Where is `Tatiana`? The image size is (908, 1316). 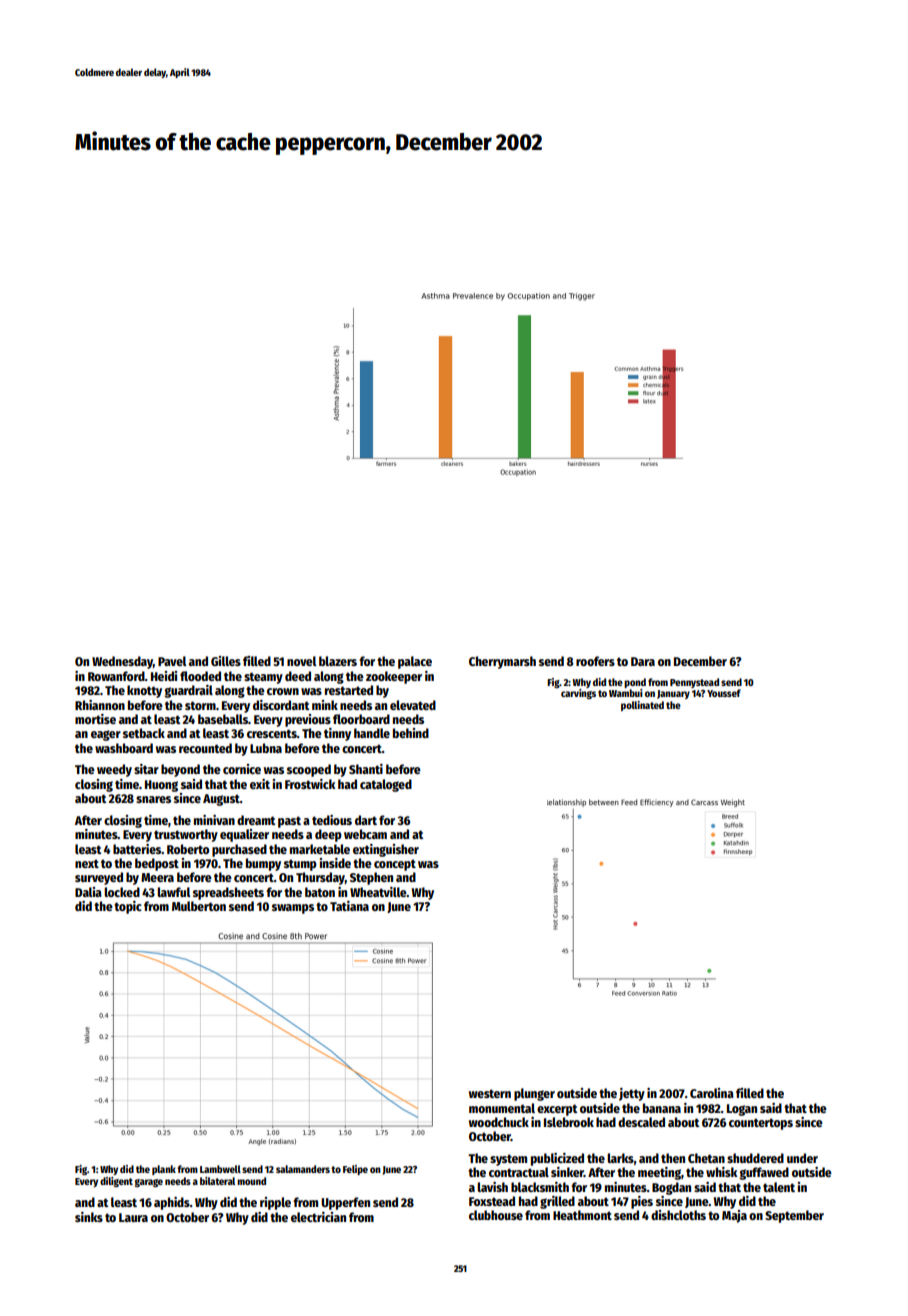 Tatiana is located at coordinates (349, 906).
